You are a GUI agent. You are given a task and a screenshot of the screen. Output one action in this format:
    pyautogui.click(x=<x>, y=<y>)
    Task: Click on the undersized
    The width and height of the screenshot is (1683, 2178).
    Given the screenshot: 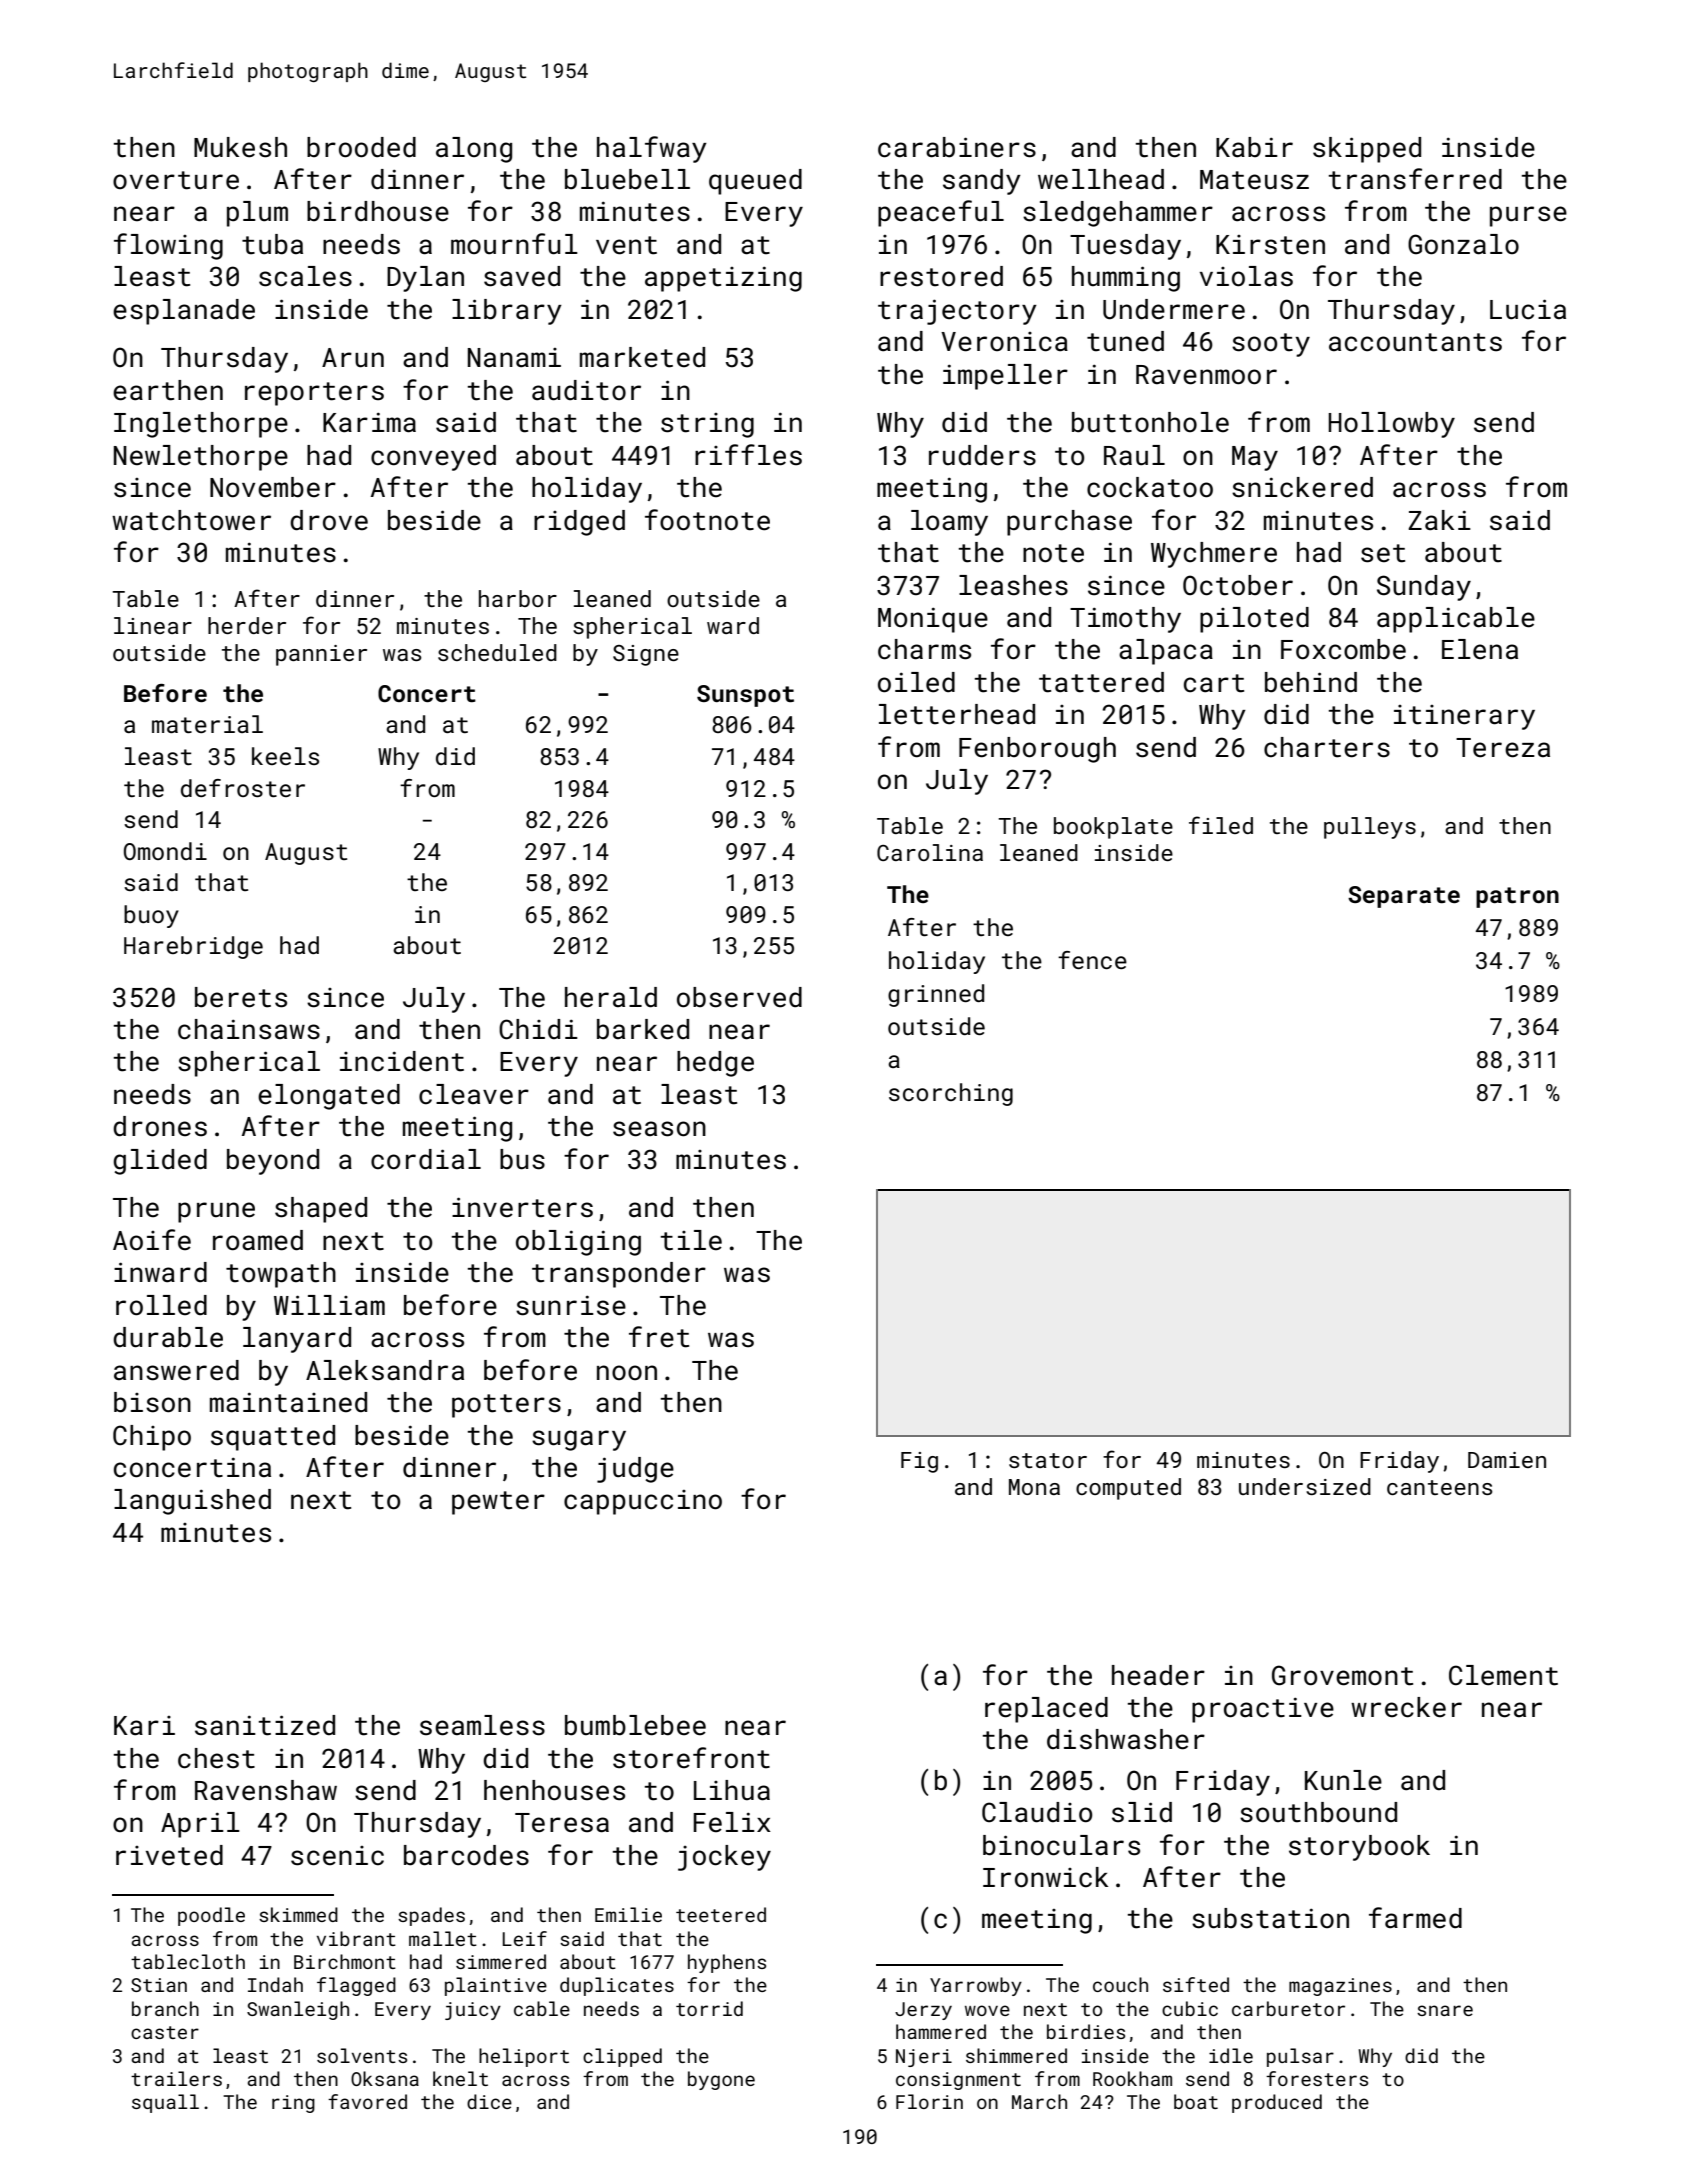 What is the action you would take?
    pyautogui.click(x=1305, y=1486)
